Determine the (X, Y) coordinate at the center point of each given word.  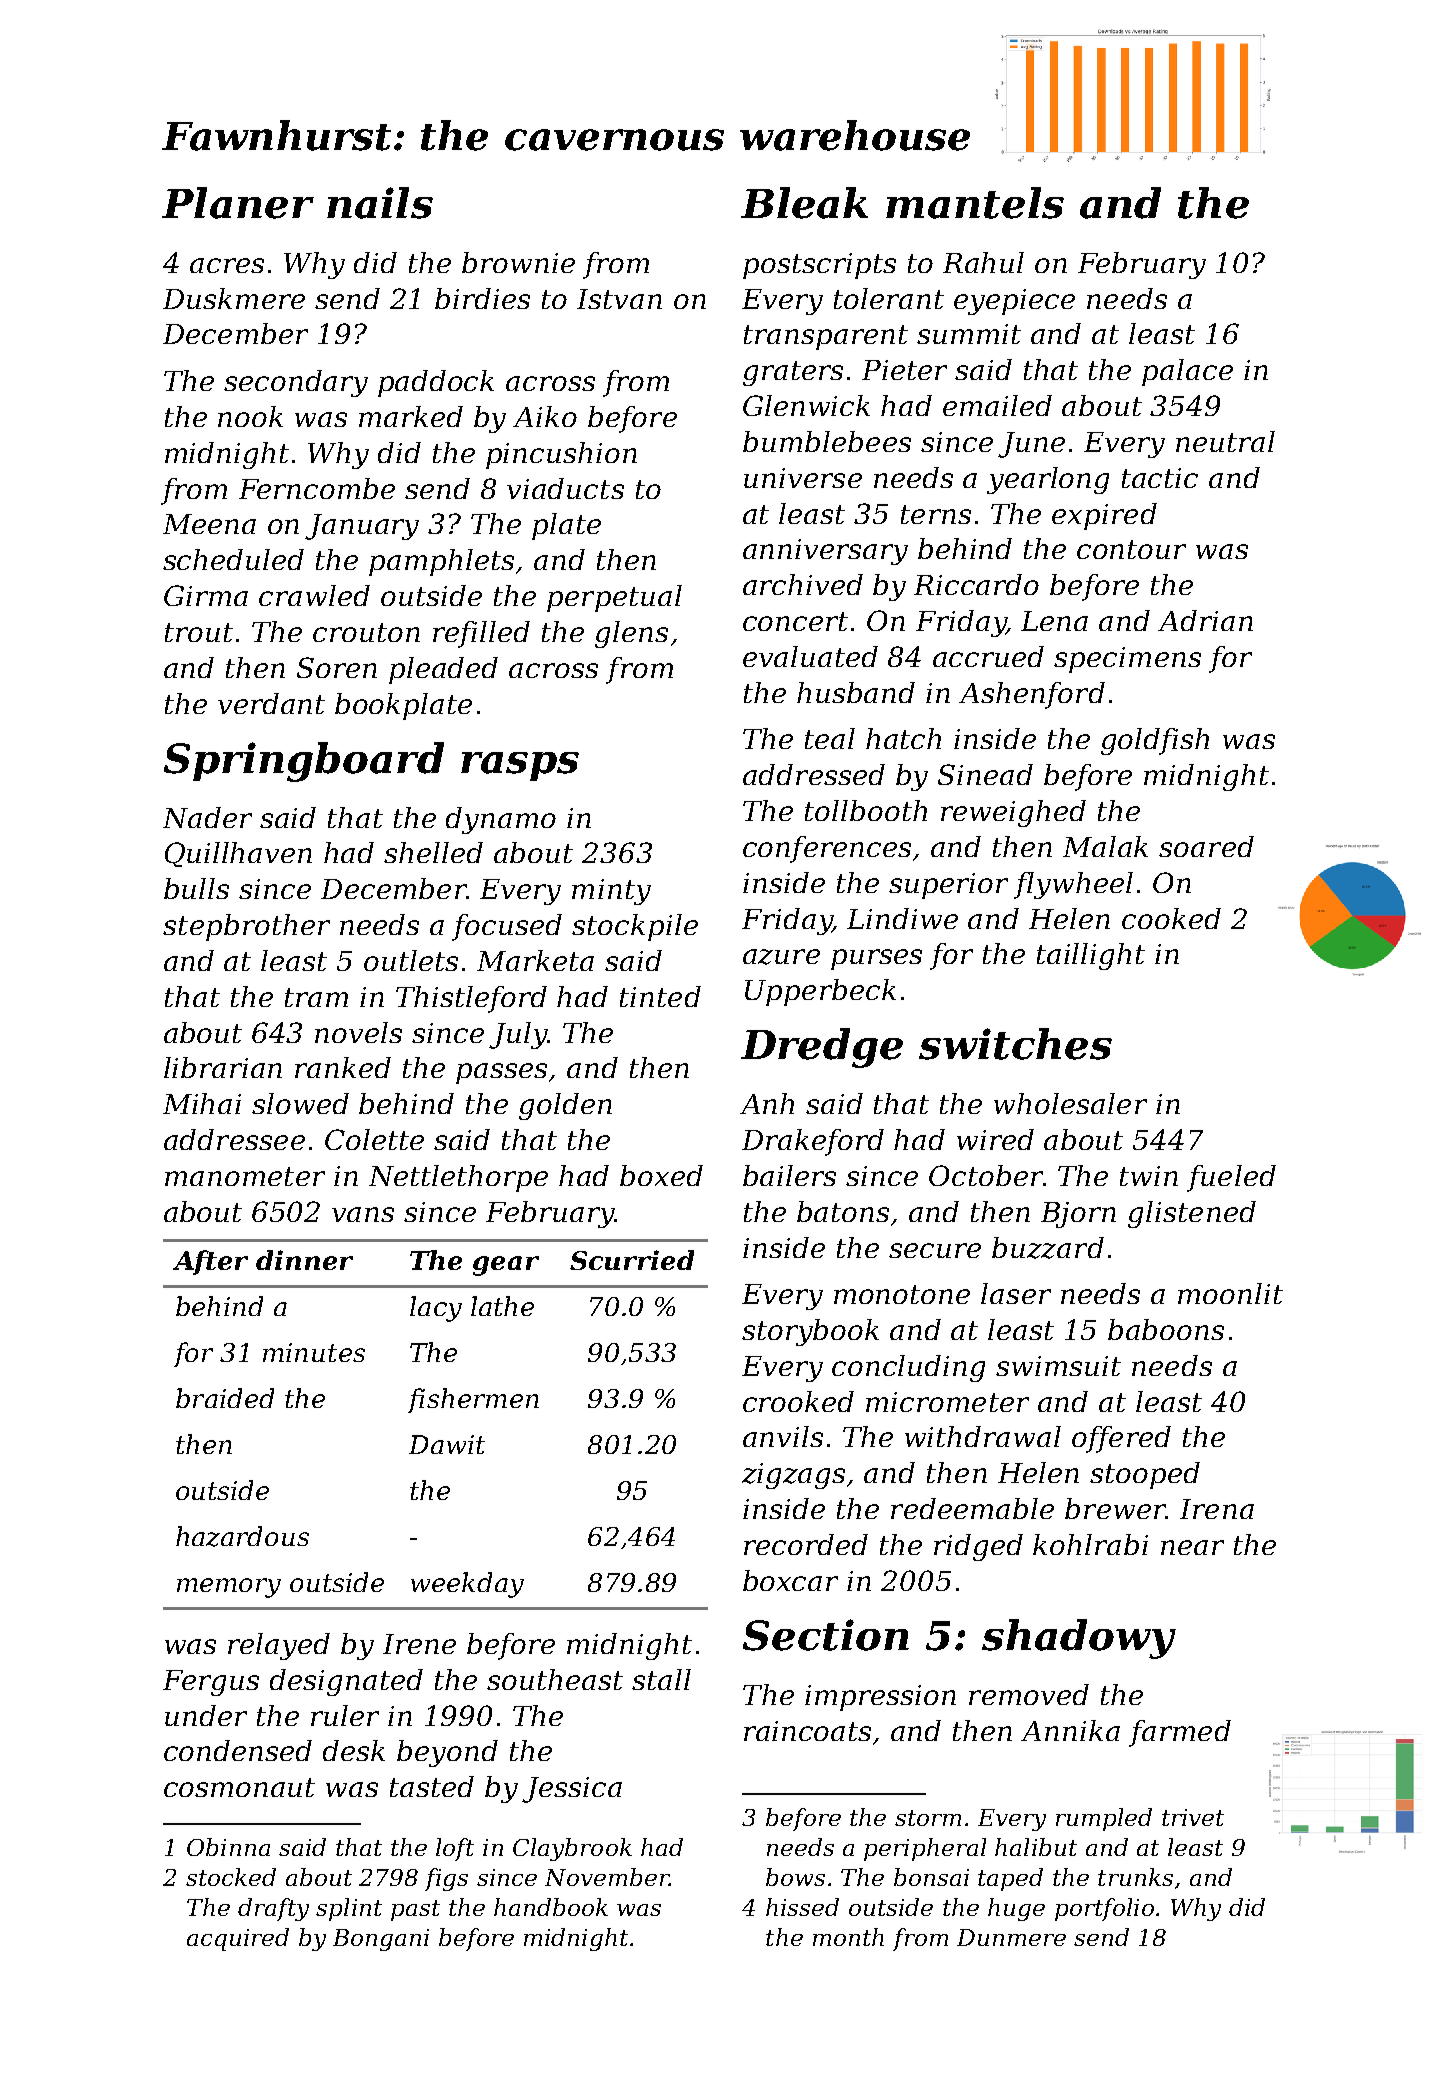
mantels (975, 203)
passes (501, 1073)
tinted (660, 996)
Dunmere (1011, 1937)
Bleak (804, 203)
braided (225, 1398)
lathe (502, 1306)
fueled (1231, 1178)
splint (349, 1909)
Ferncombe (317, 488)
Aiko (545, 416)
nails (380, 203)
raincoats (807, 1731)
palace (1187, 372)
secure (935, 1250)
